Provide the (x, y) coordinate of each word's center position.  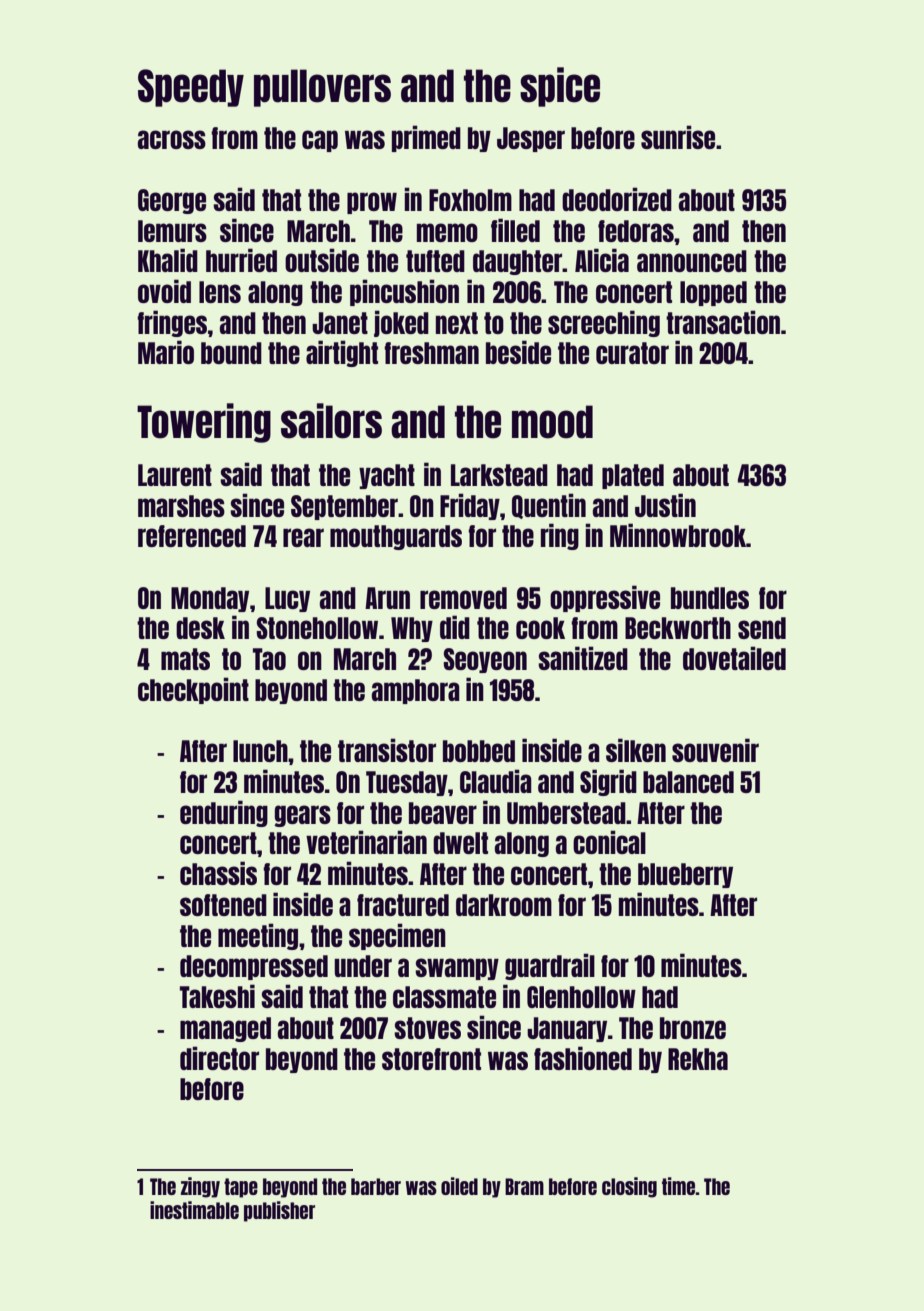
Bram (524, 1186)
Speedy (191, 88)
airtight (342, 353)
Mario (166, 352)
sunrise (678, 137)
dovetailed (734, 658)
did (455, 627)
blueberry (685, 875)
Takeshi (217, 996)
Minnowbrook (678, 535)
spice (560, 87)
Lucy (287, 599)
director (219, 1058)
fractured (403, 905)
